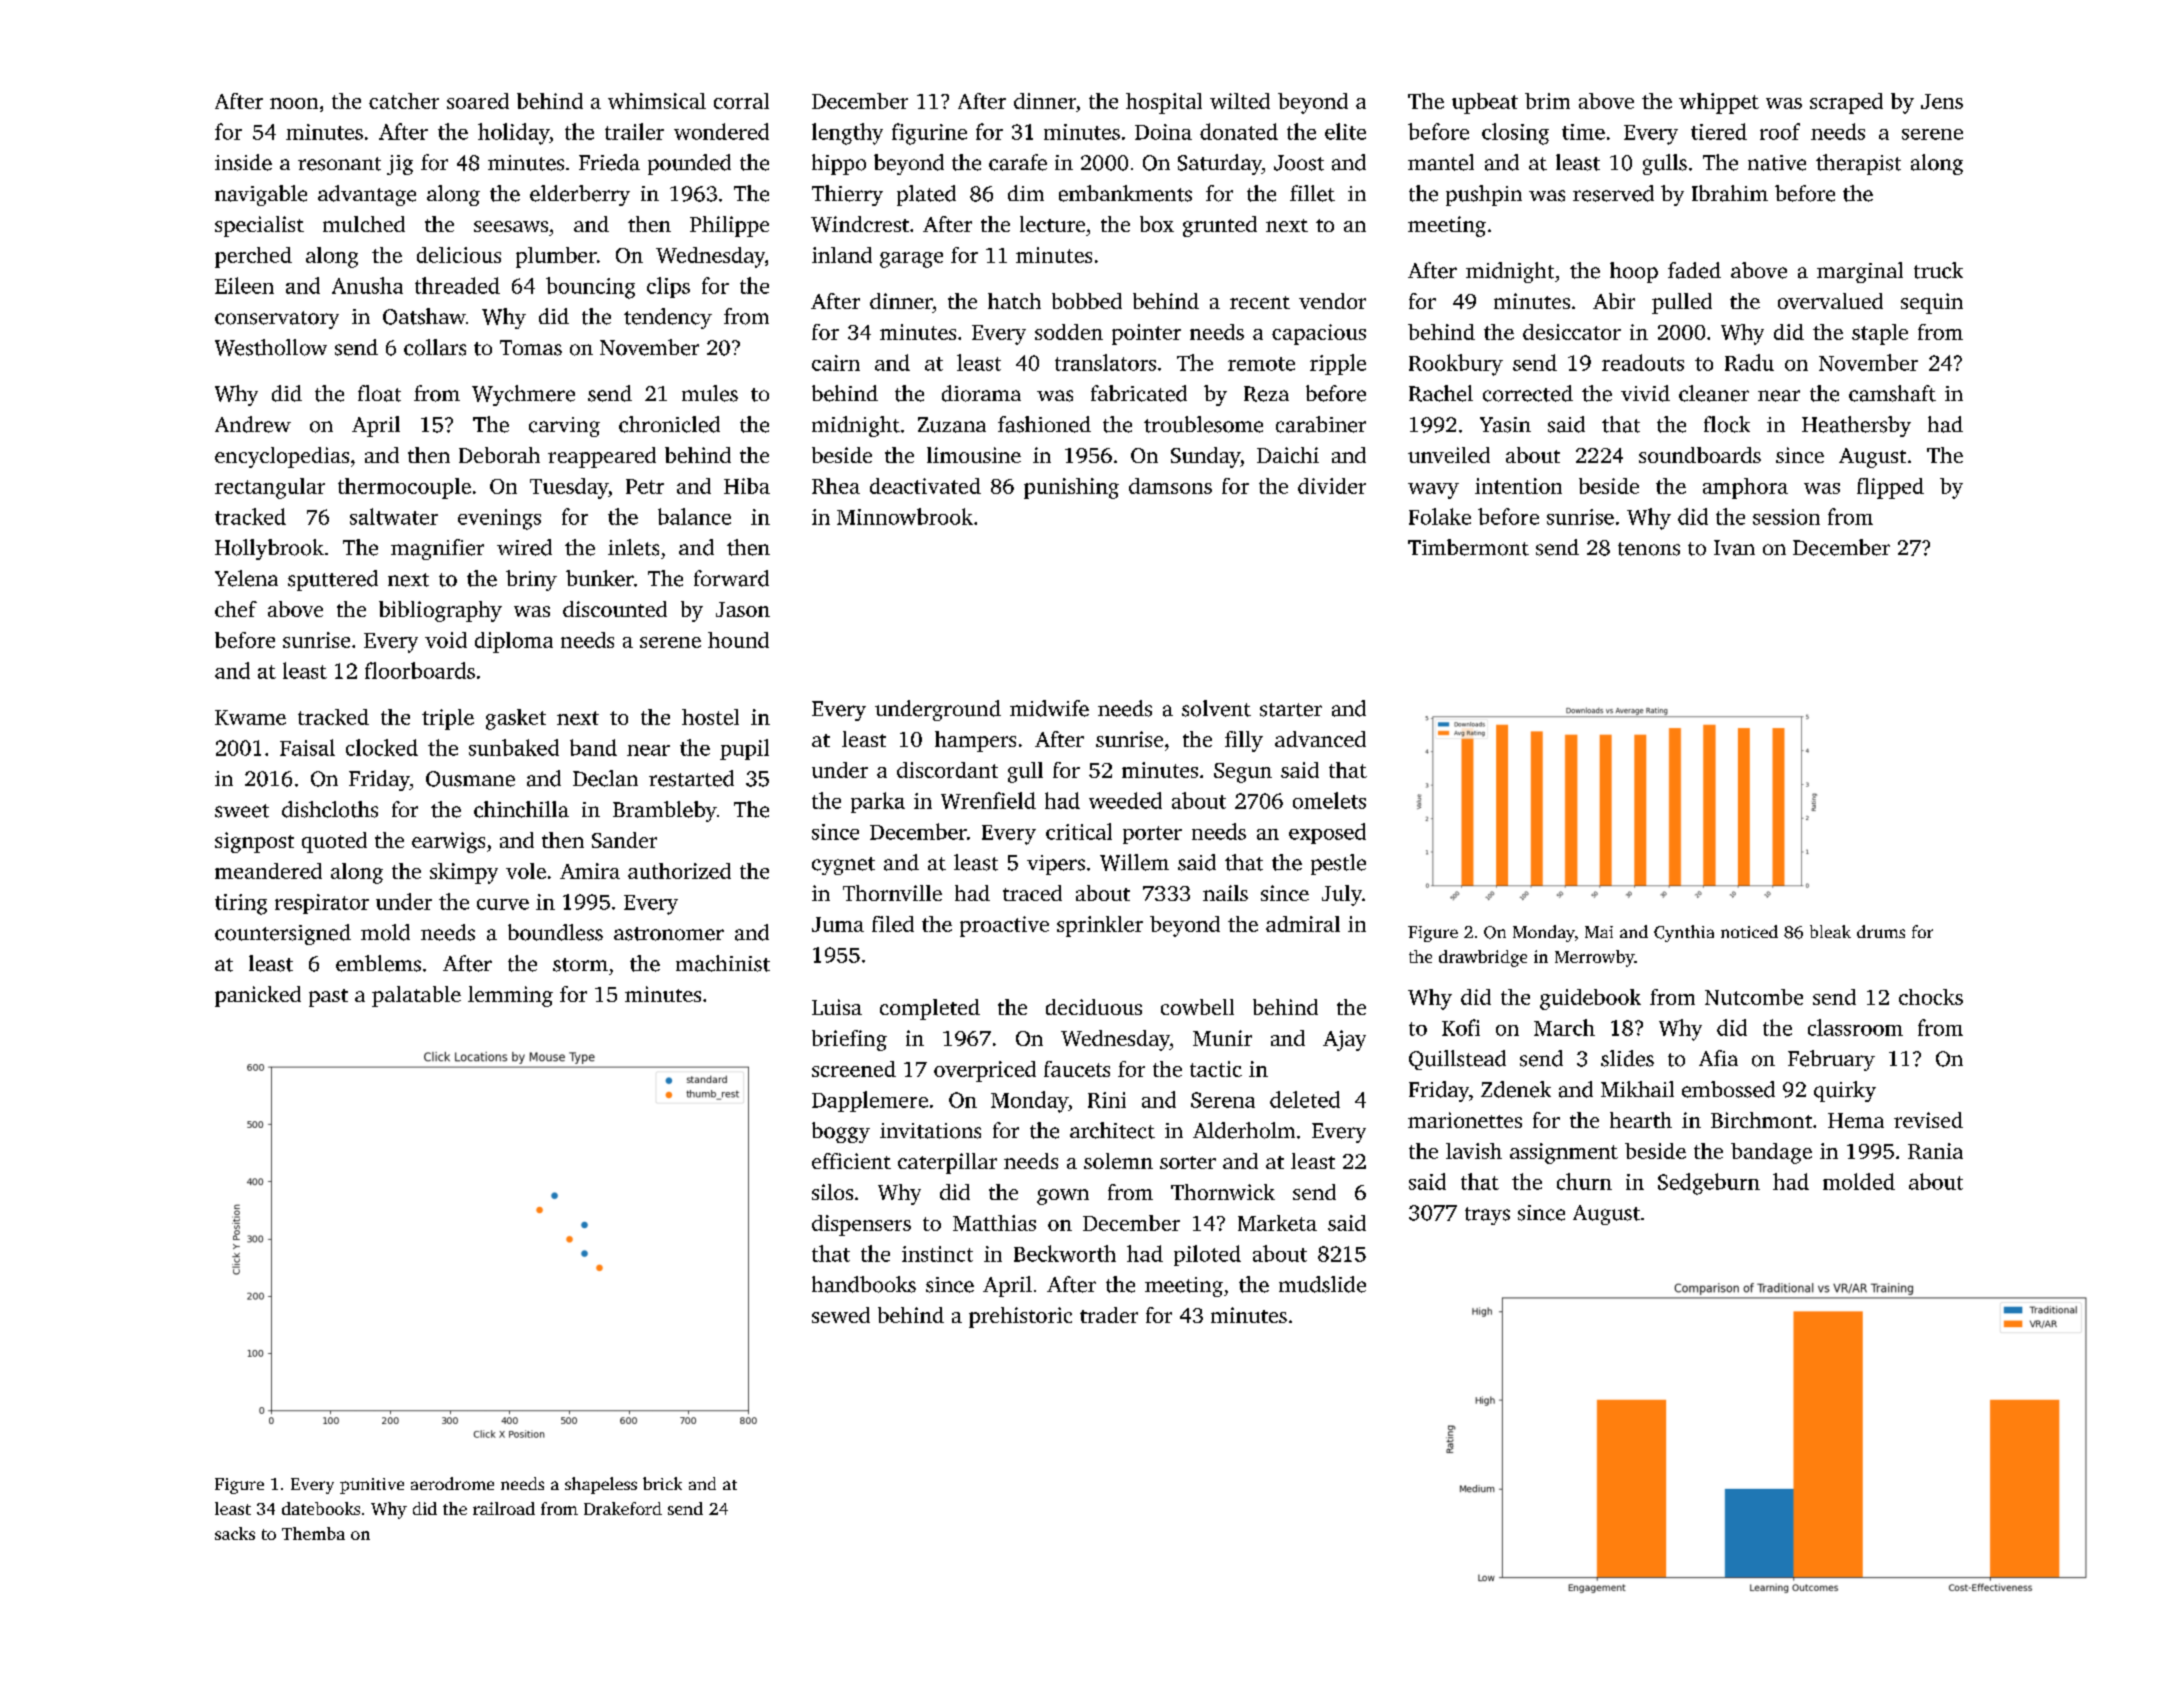  Describe the element at coordinates (662, 1483) in the screenshot. I see `brick` at that location.
